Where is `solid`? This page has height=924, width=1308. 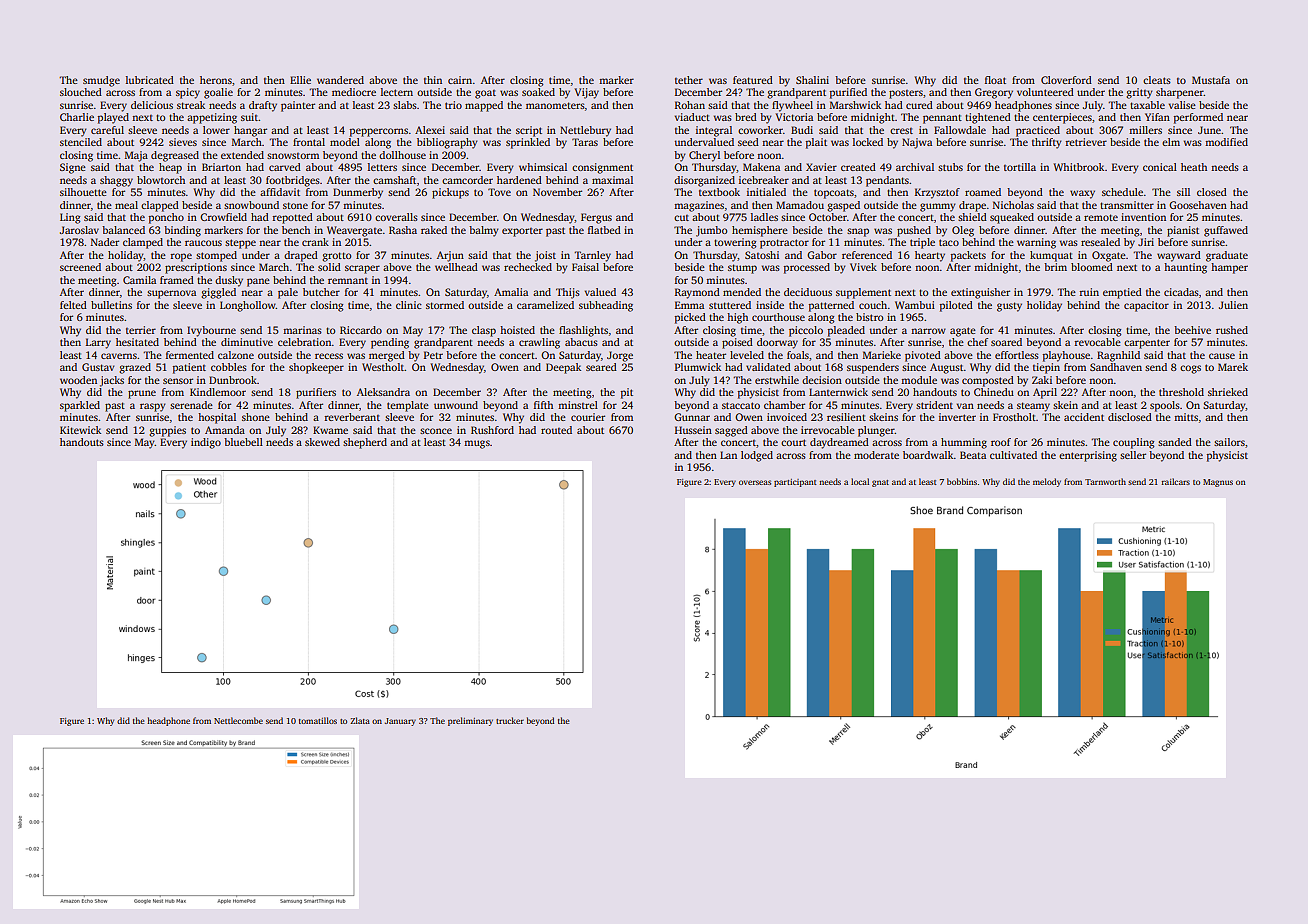
solid is located at coordinates (329, 267).
